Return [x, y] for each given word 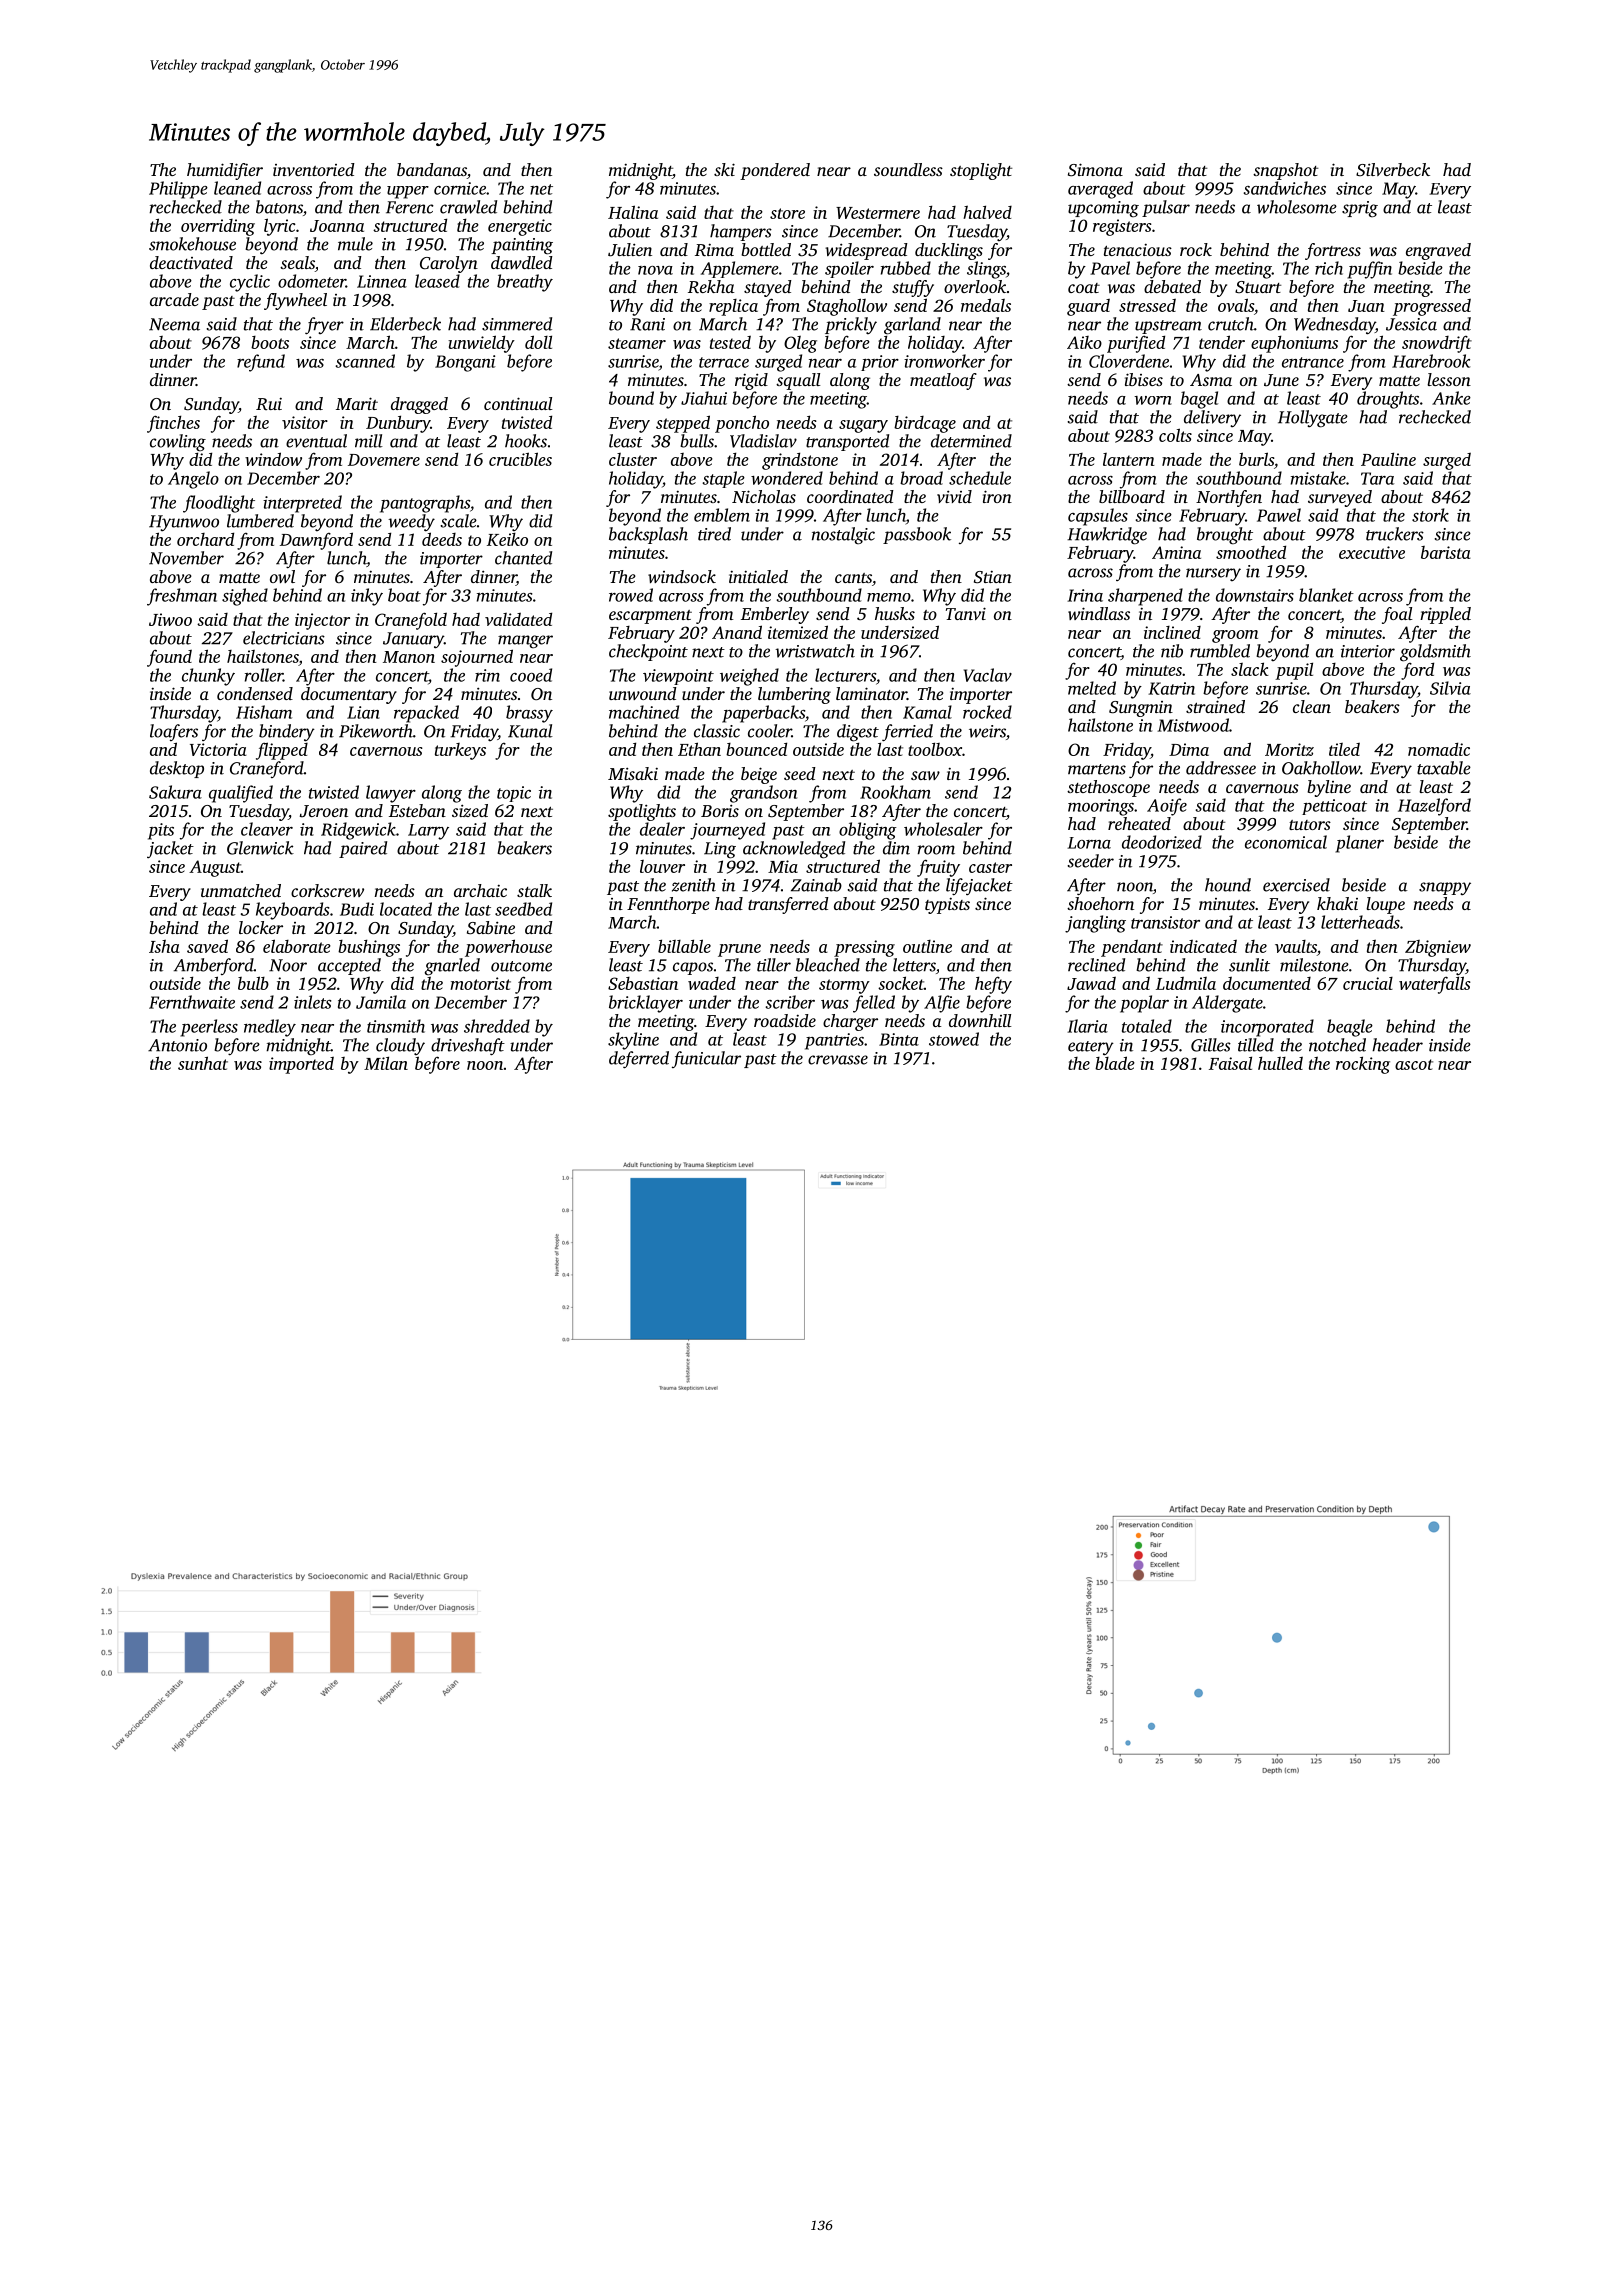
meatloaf [943, 381]
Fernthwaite [192, 1002]
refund [261, 363]
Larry [428, 832]
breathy [525, 283]
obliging [868, 831]
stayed [768, 288]
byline [1329, 788]
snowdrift [1437, 344]
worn [1153, 400]
